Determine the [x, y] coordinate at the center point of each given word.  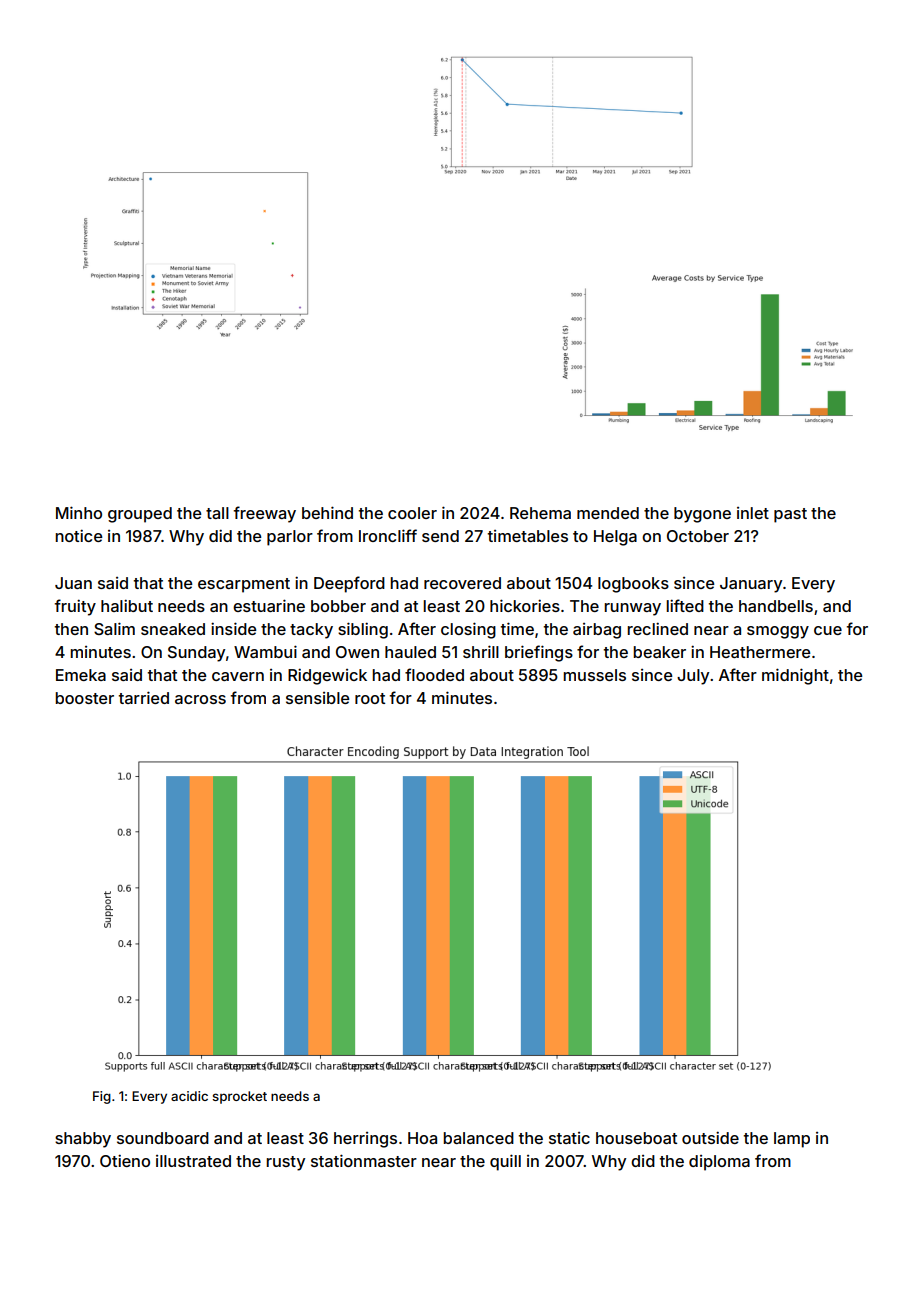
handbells [776, 606]
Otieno [125, 1160]
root [370, 698]
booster [84, 698]
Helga [615, 538]
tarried [144, 697]
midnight [795, 676]
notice [78, 535]
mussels [594, 675]
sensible [317, 698]
